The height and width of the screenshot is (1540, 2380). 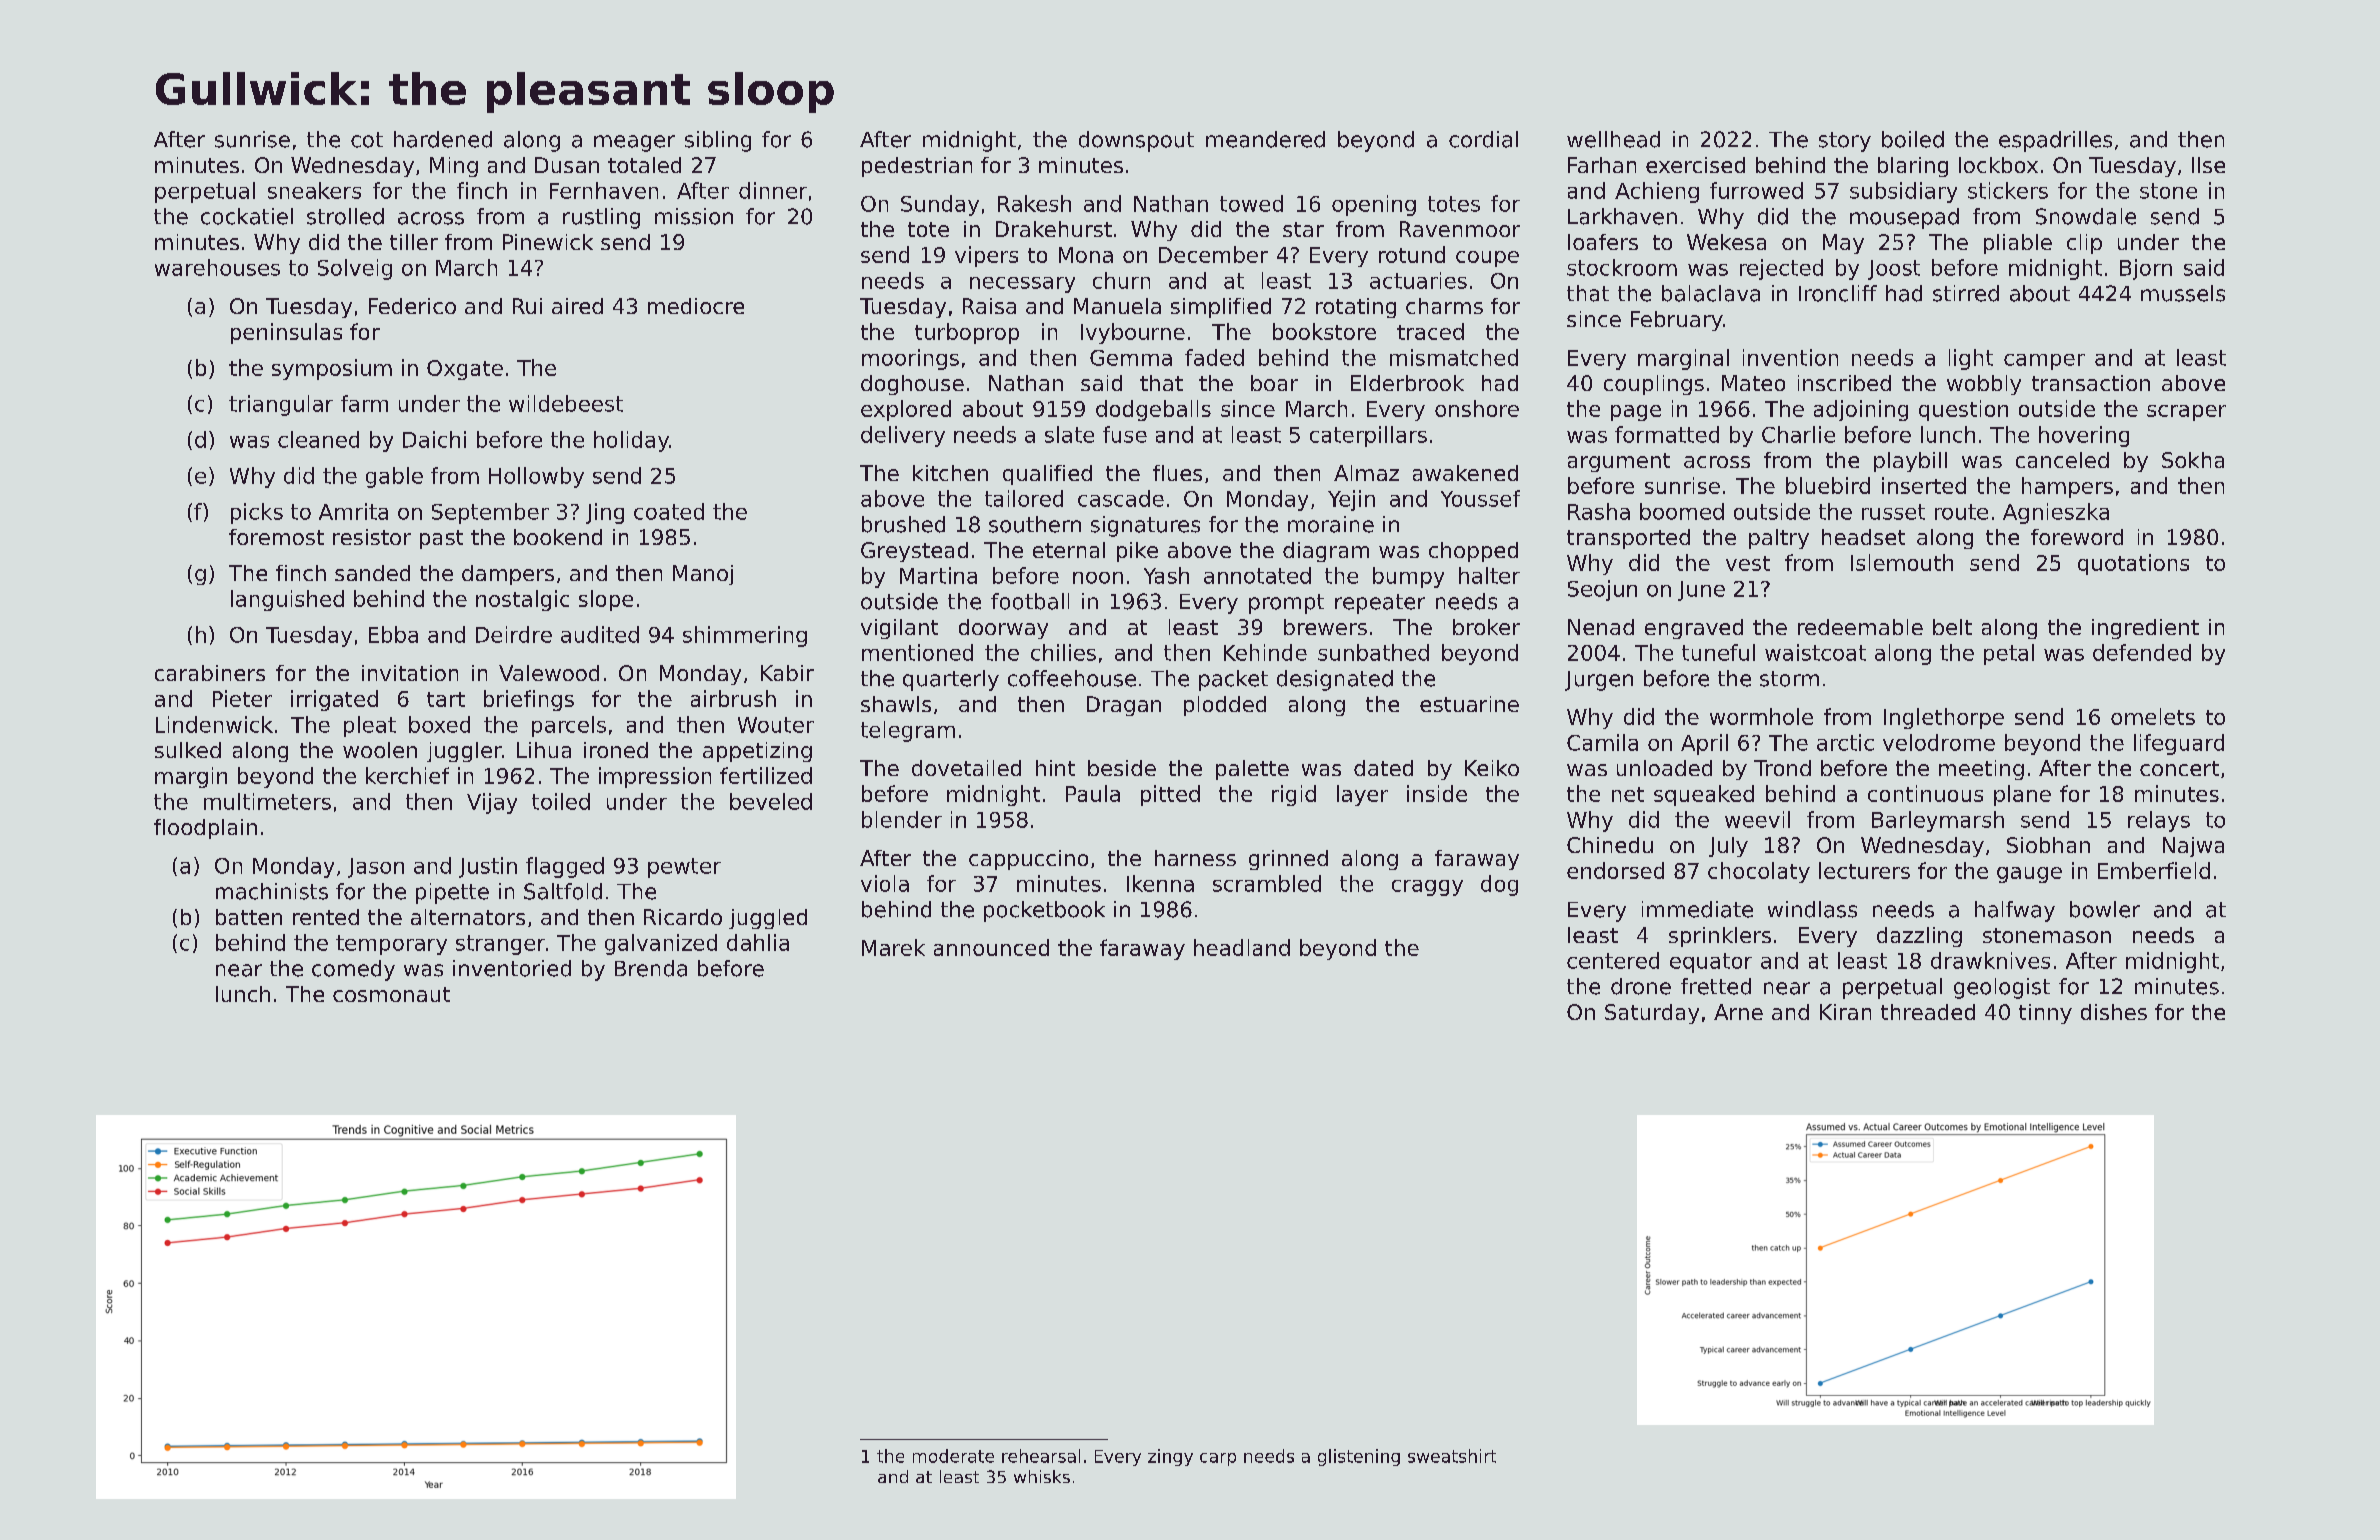 What do you see at coordinates (561, 801) in the screenshot?
I see `toiled` at bounding box center [561, 801].
